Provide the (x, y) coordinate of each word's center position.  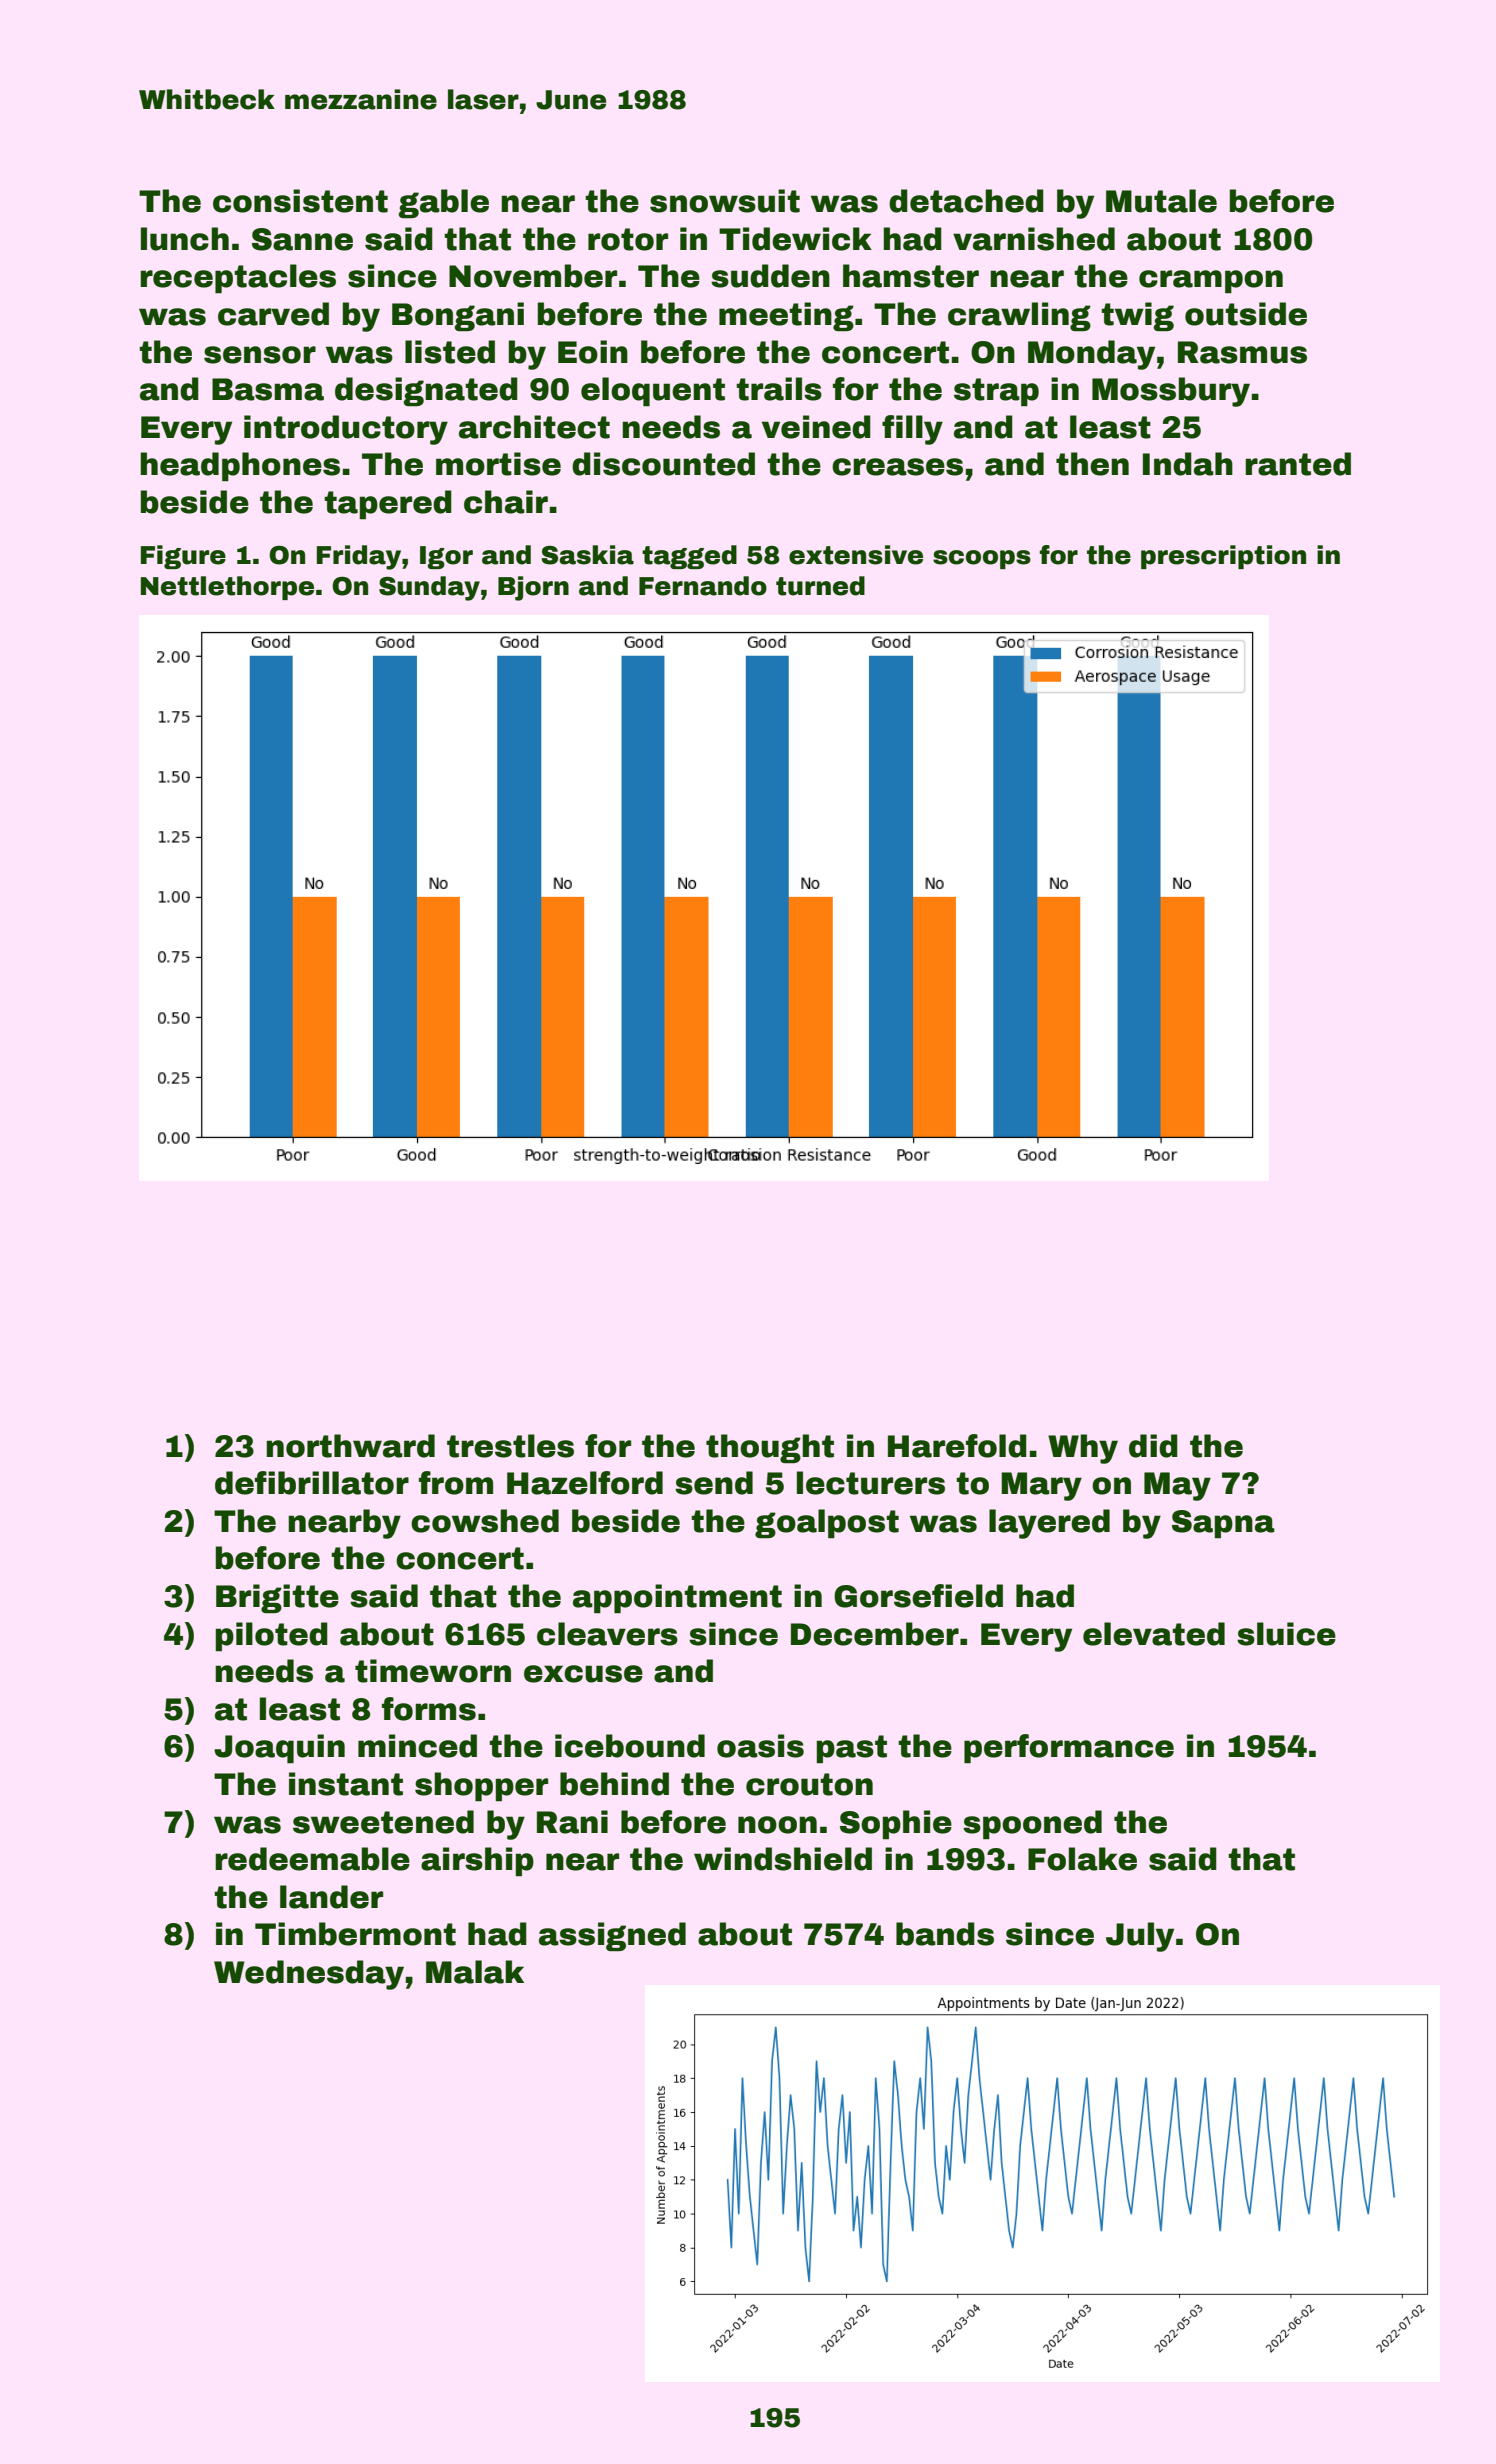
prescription (1223, 557)
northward (350, 1446)
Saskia (587, 555)
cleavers (607, 1634)
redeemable (312, 1859)
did (1153, 1446)
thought (770, 1448)
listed (450, 352)
